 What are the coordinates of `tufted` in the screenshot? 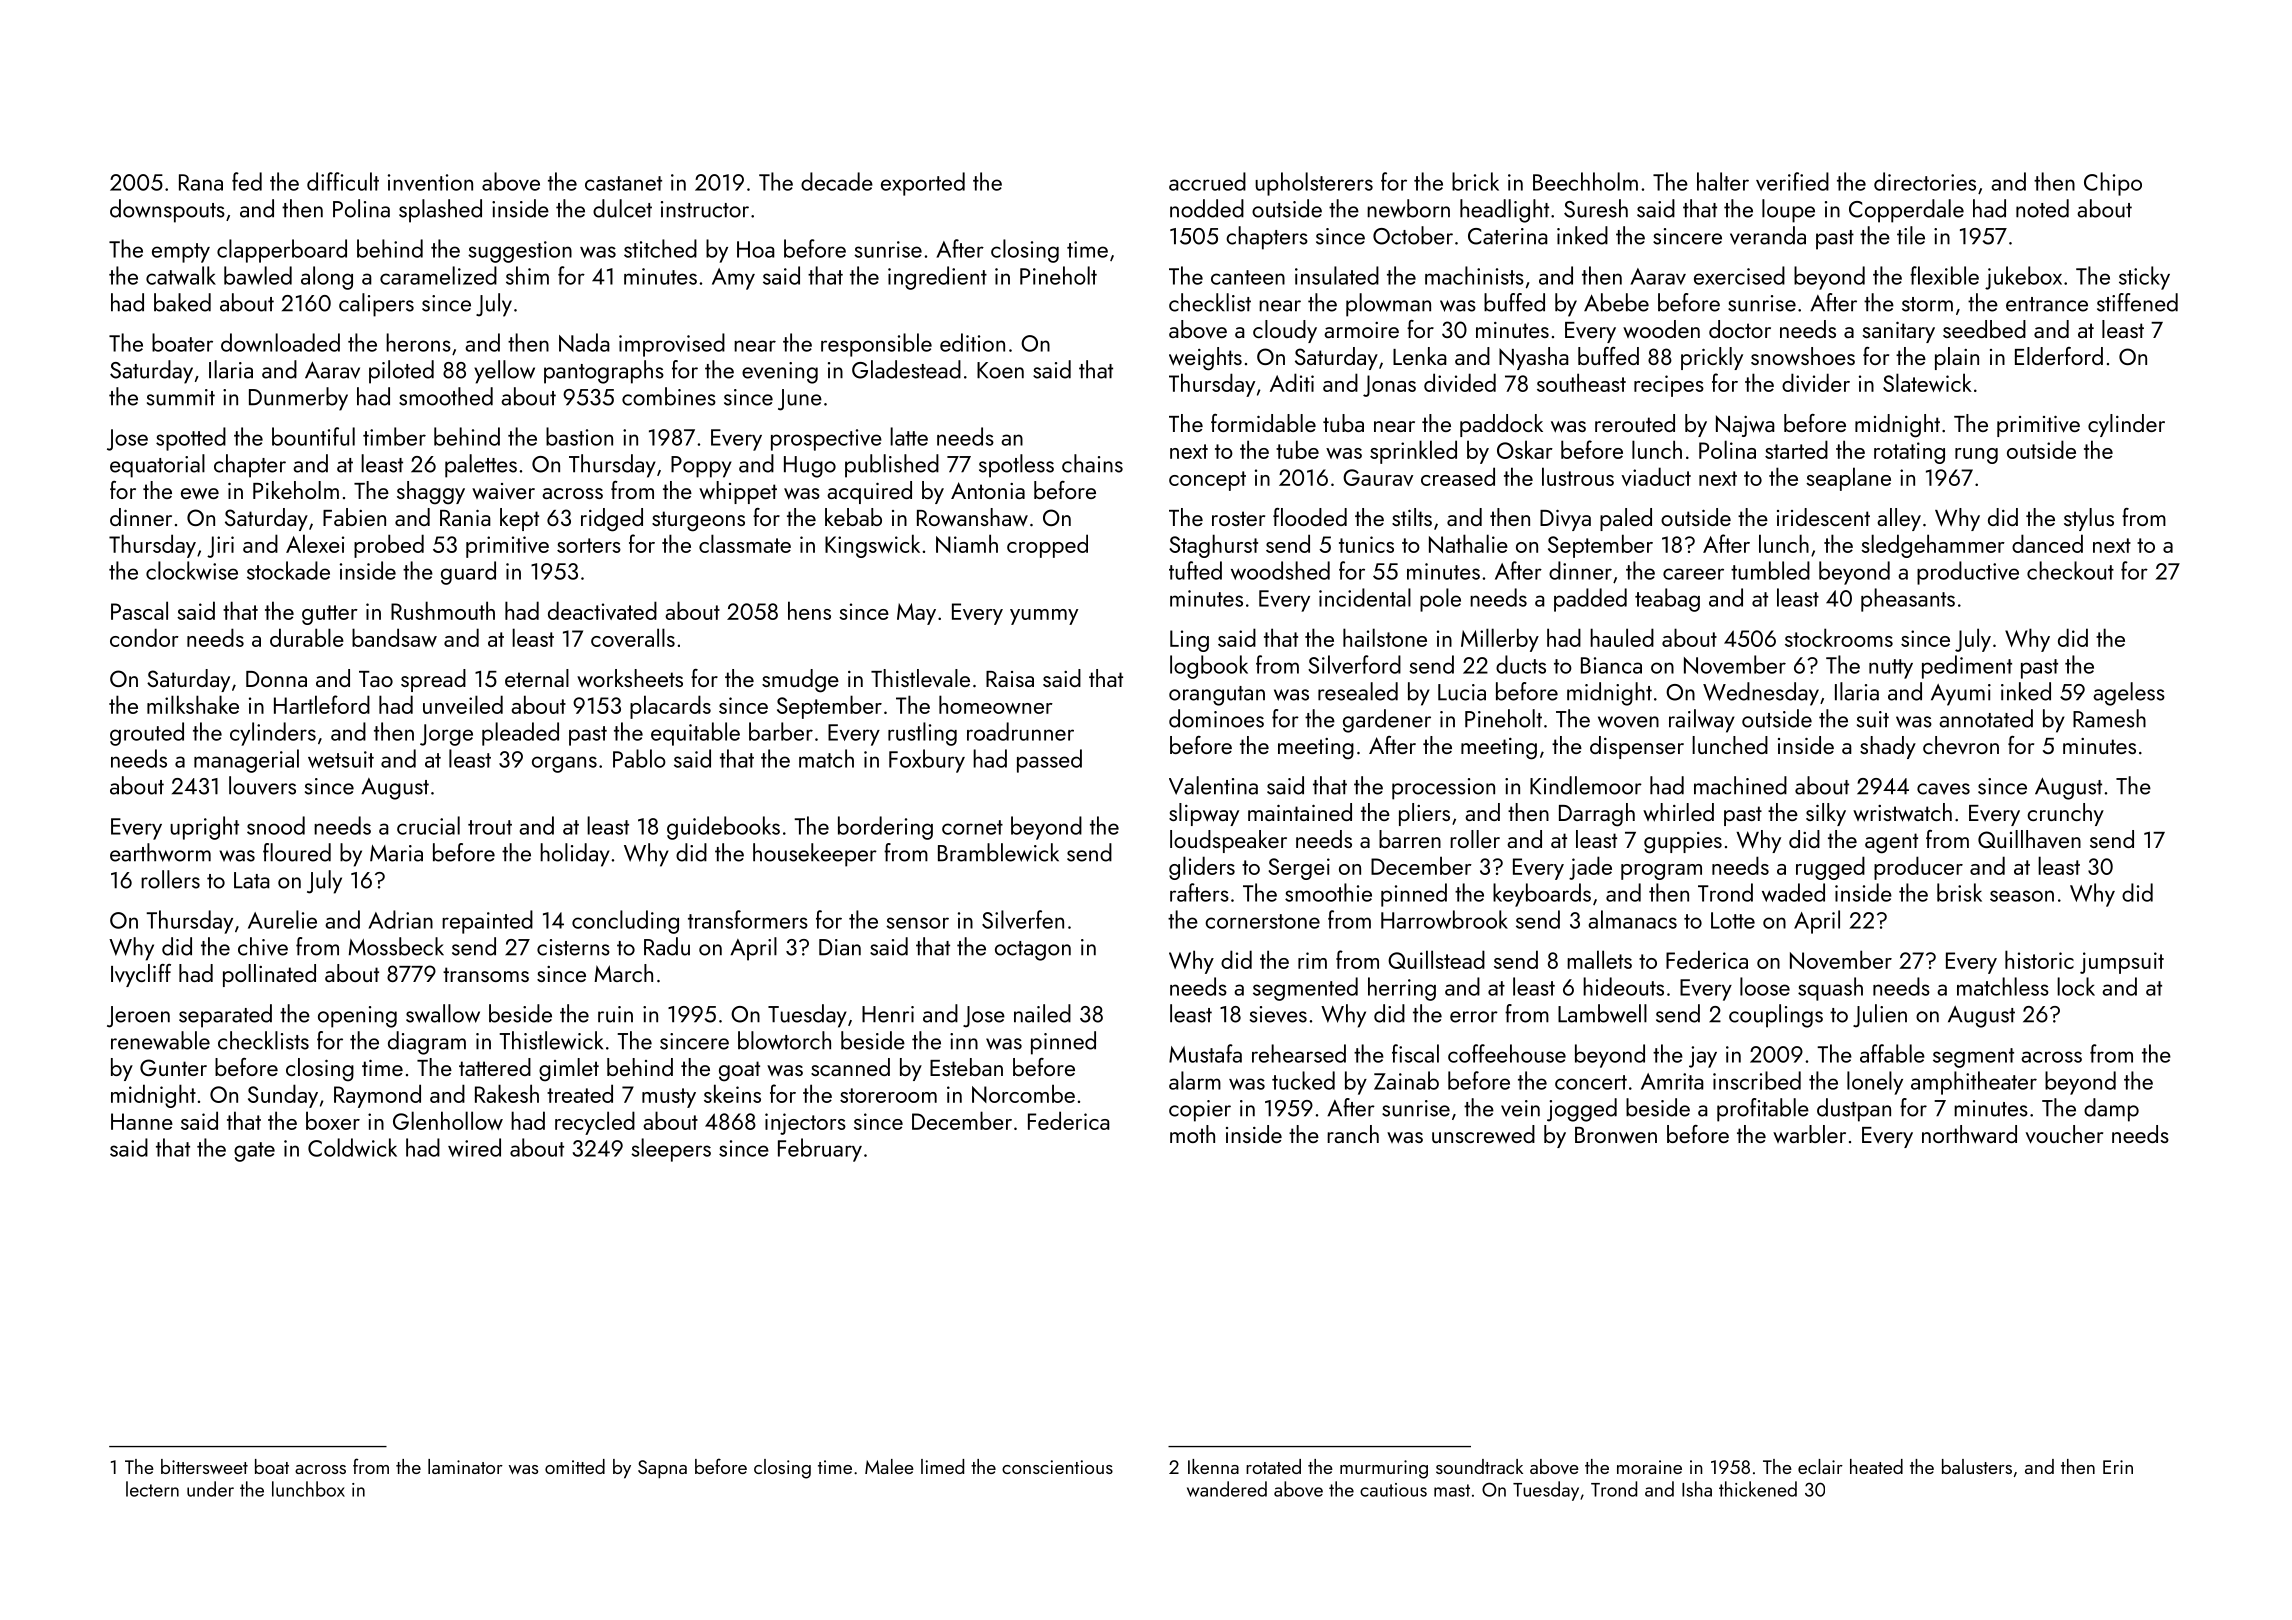 It's located at (1195, 570).
